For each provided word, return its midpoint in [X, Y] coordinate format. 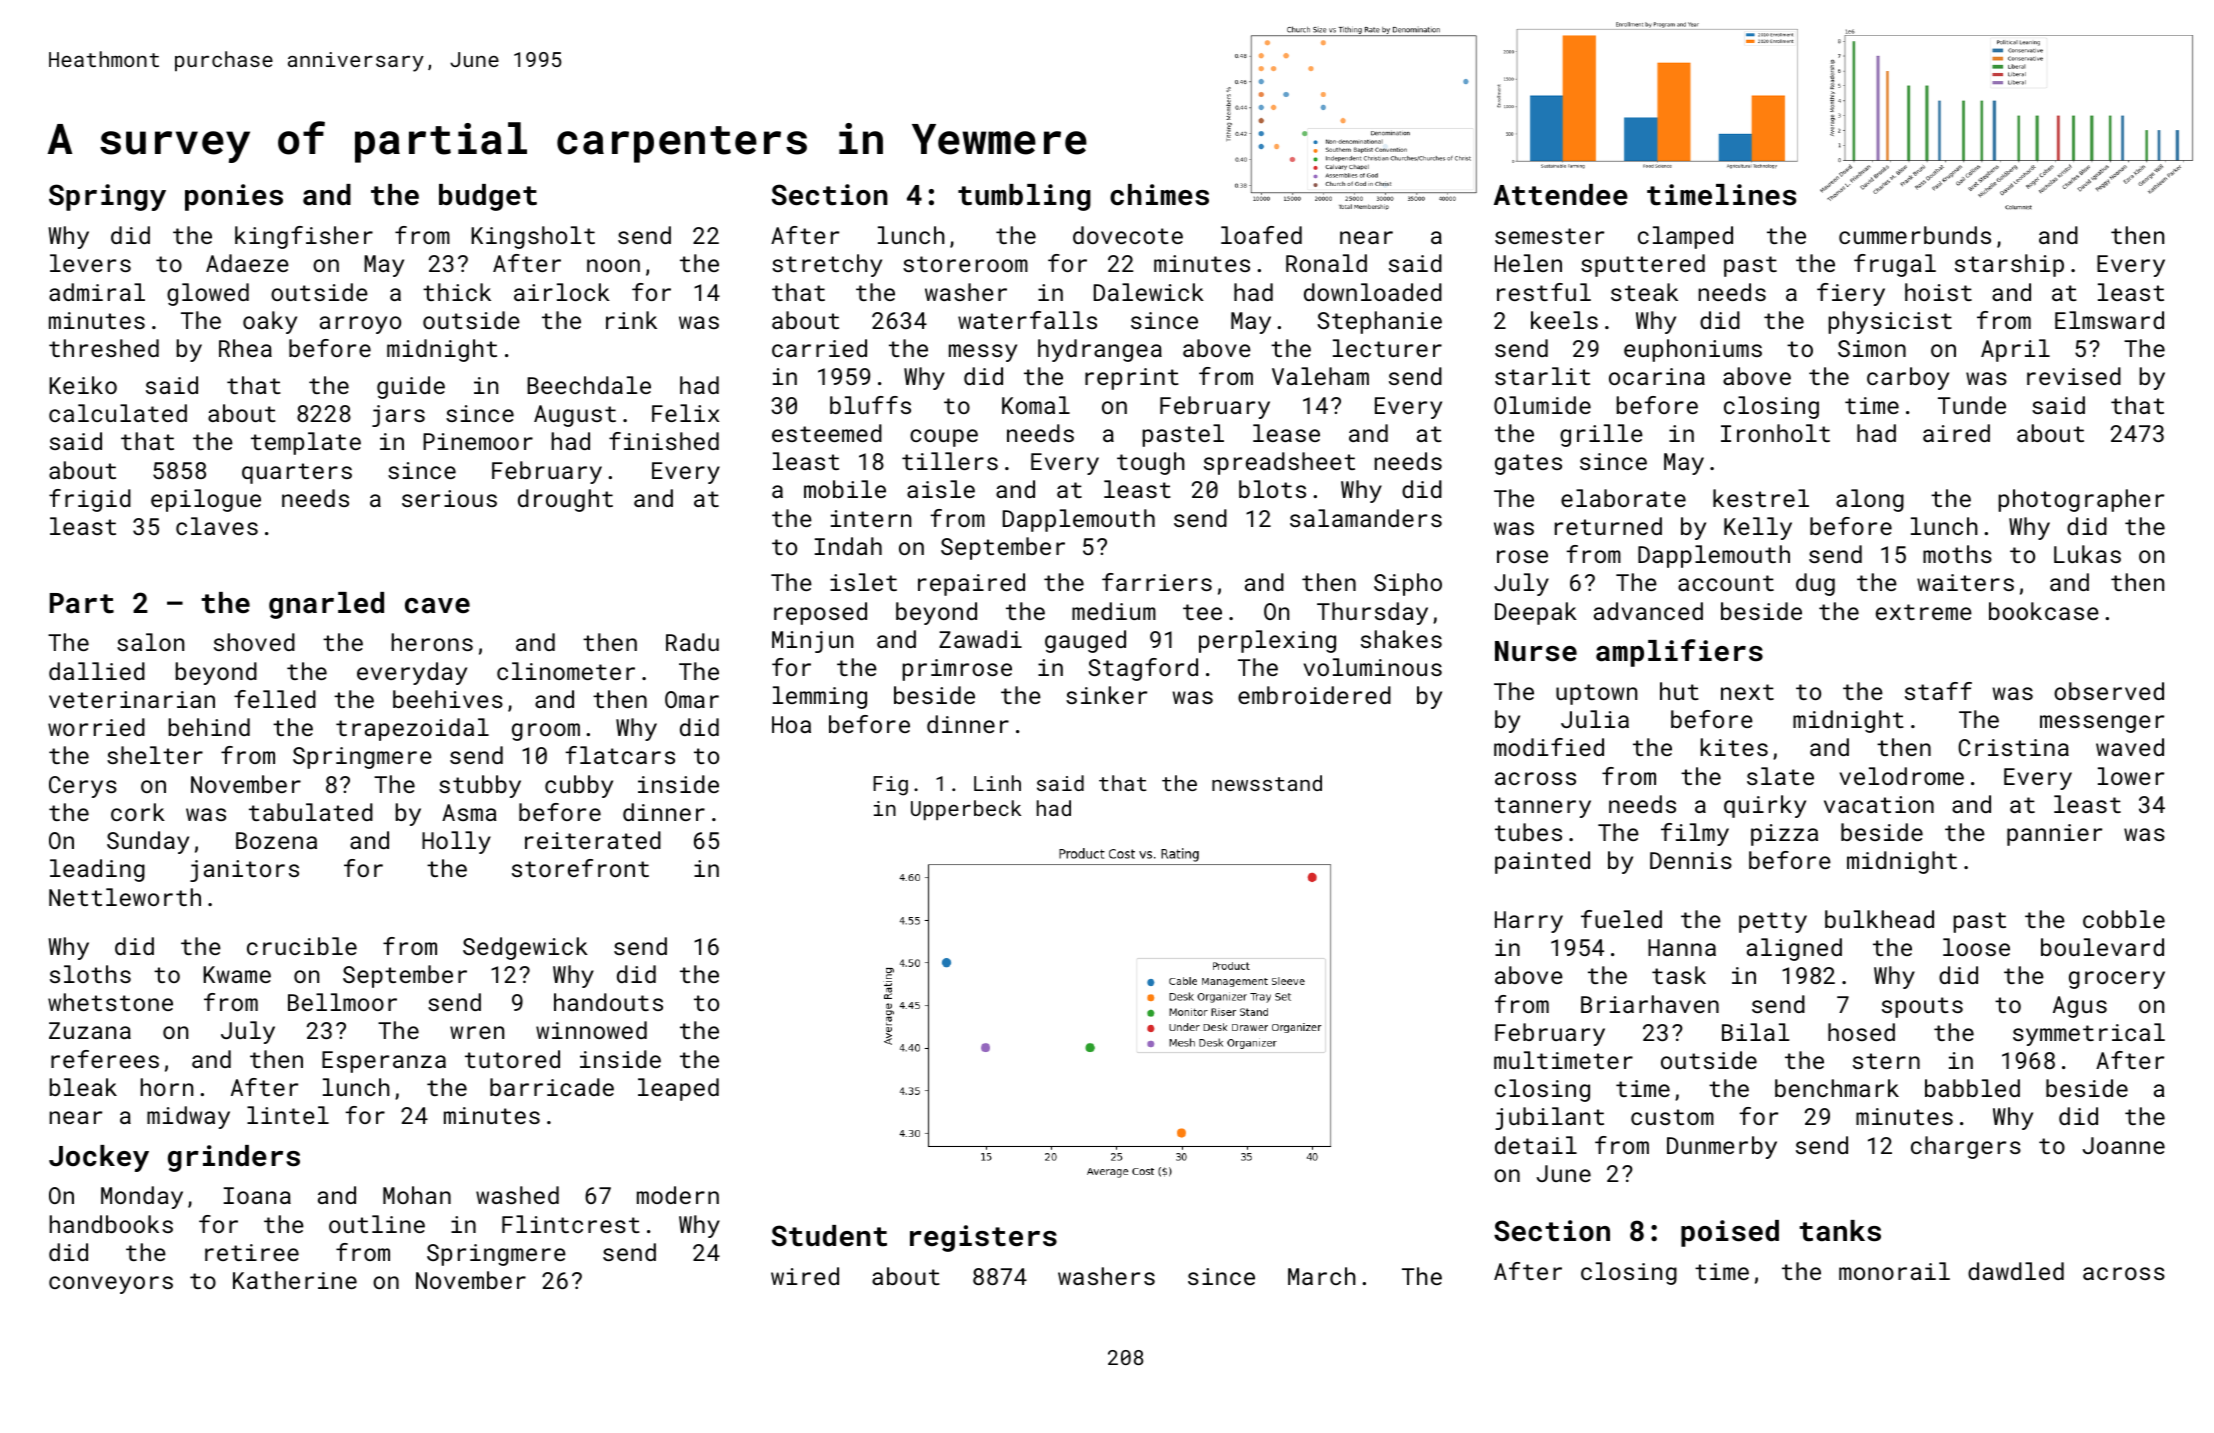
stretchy [827, 265]
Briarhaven [1650, 1004]
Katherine [295, 1280]
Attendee [1561, 195]
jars [398, 416]
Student [829, 1236]
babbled [1972, 1088]
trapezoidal [412, 729]
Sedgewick [525, 948]
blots [1272, 489]
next [1747, 692]
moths [1957, 554]
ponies [234, 197]
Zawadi [980, 639]
